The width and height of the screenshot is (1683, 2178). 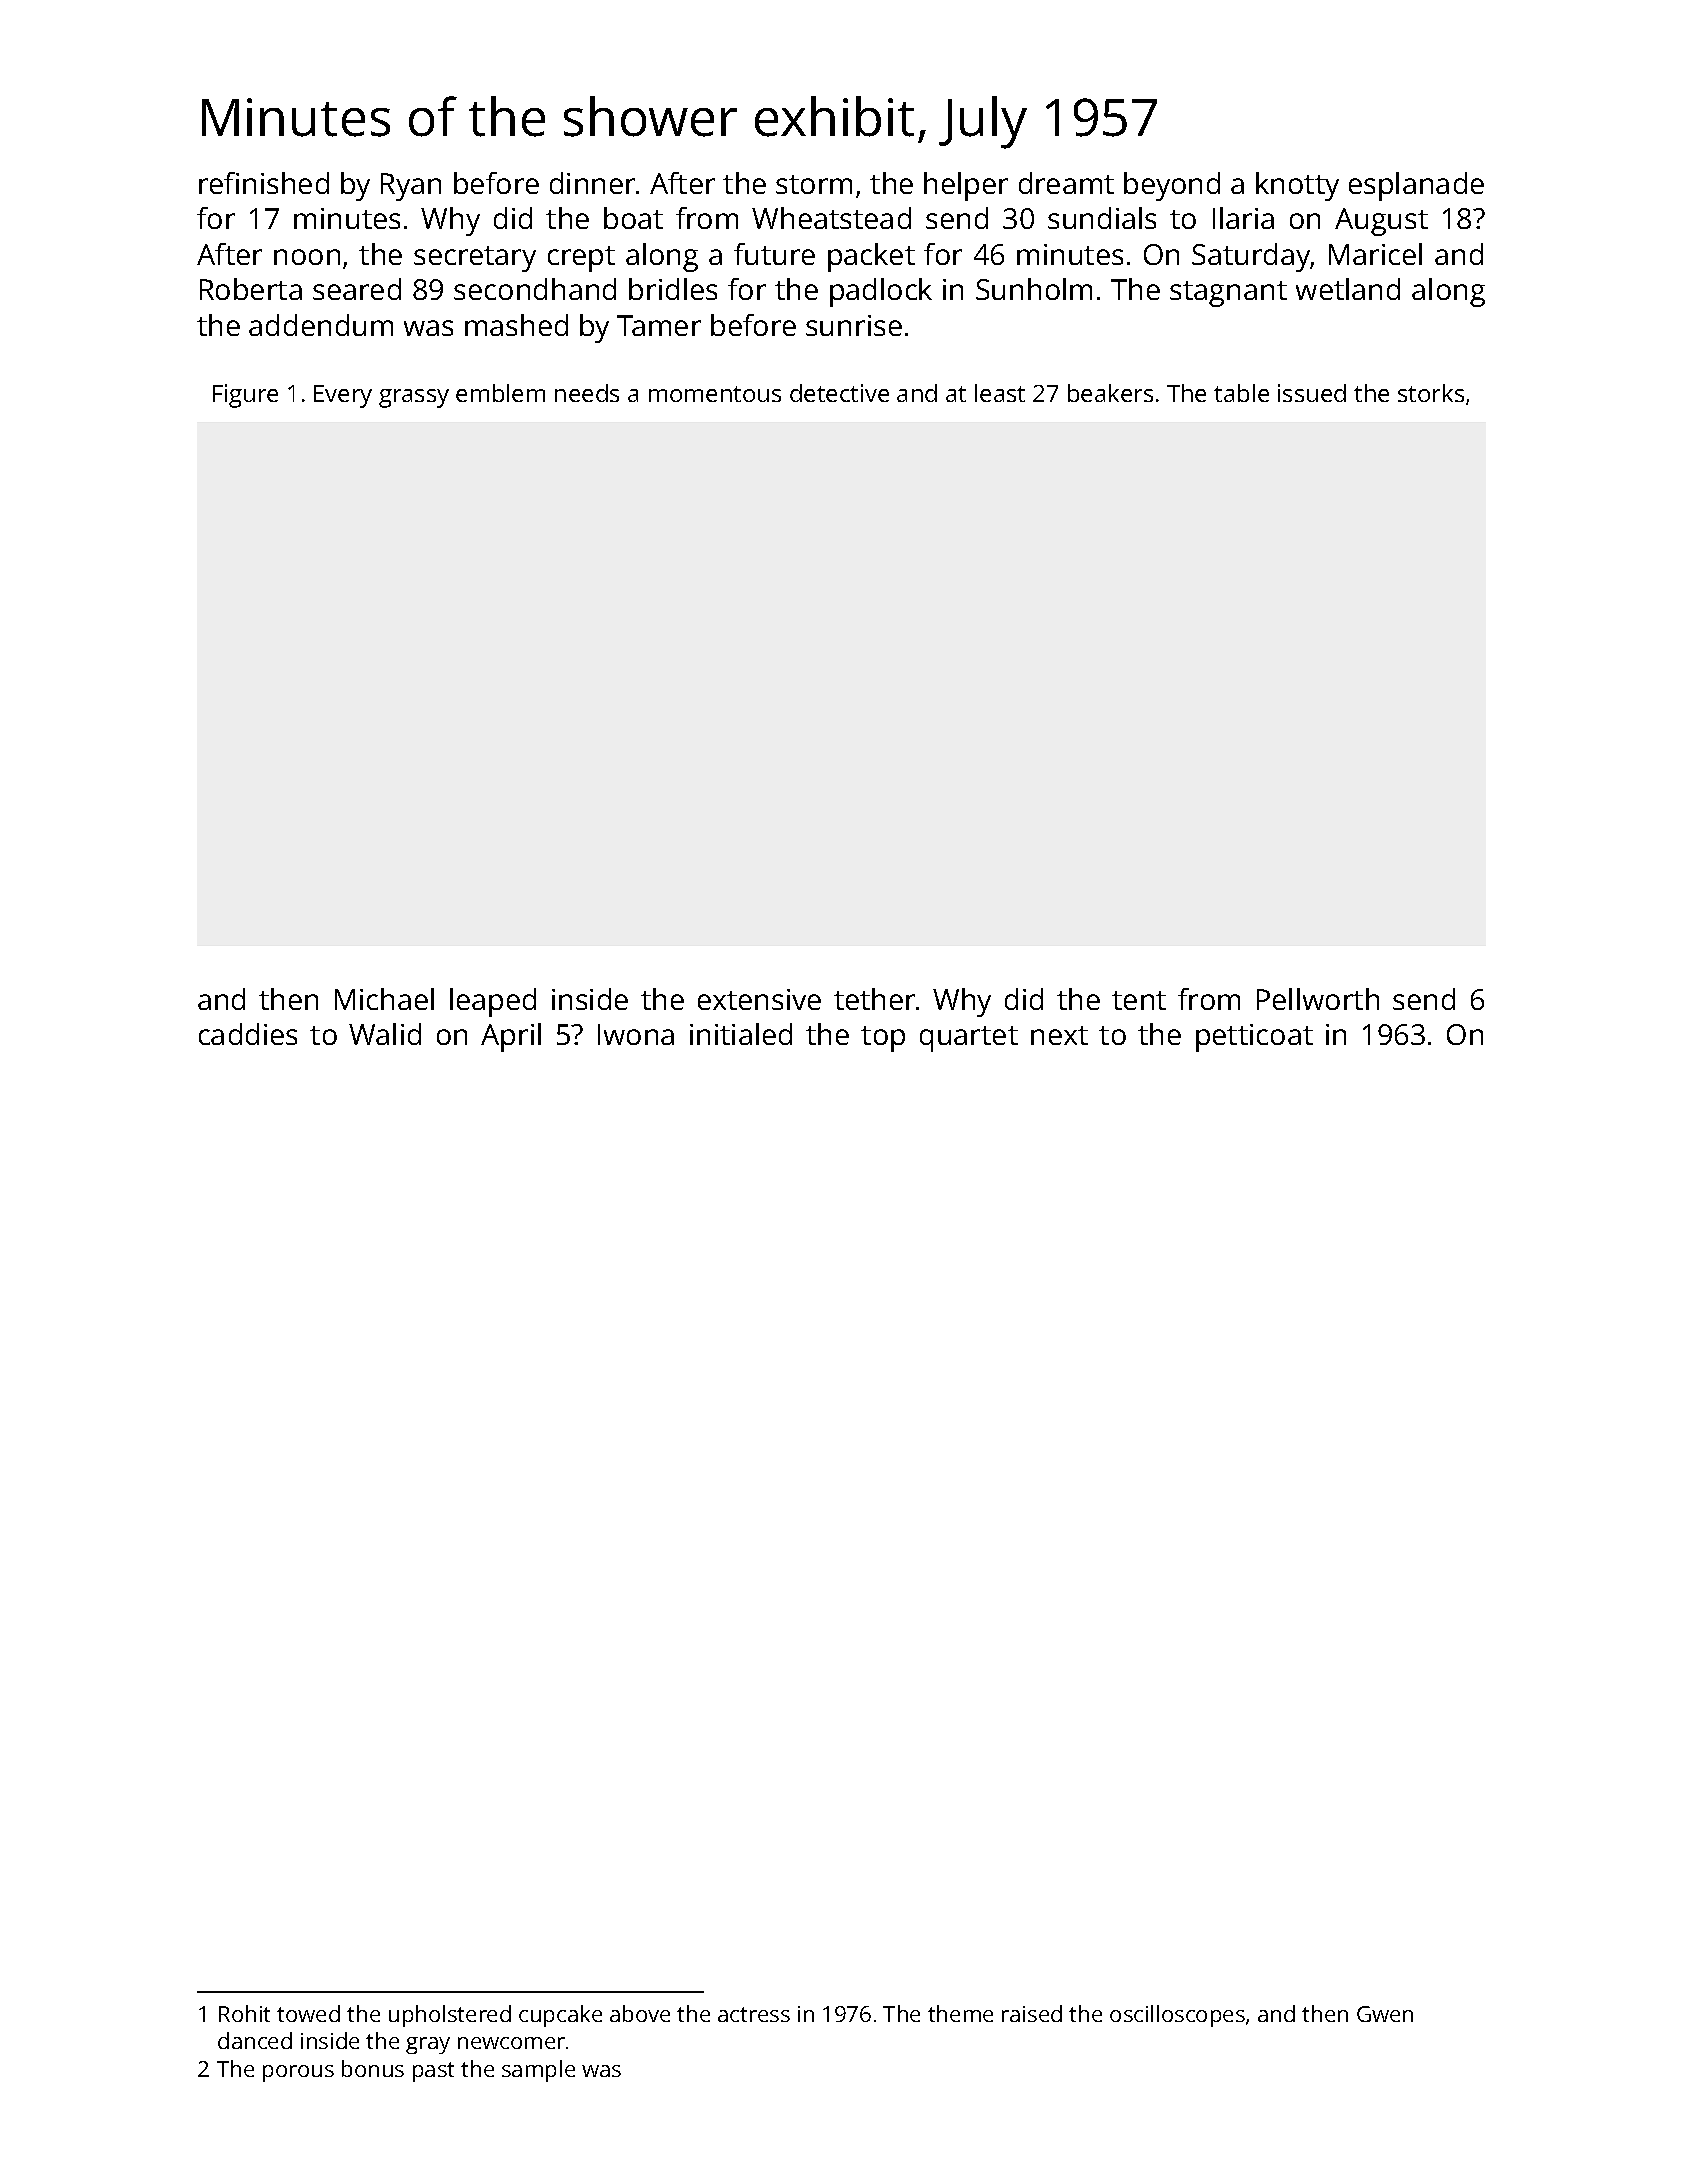 I want to click on cupcake, so click(x=560, y=2016).
